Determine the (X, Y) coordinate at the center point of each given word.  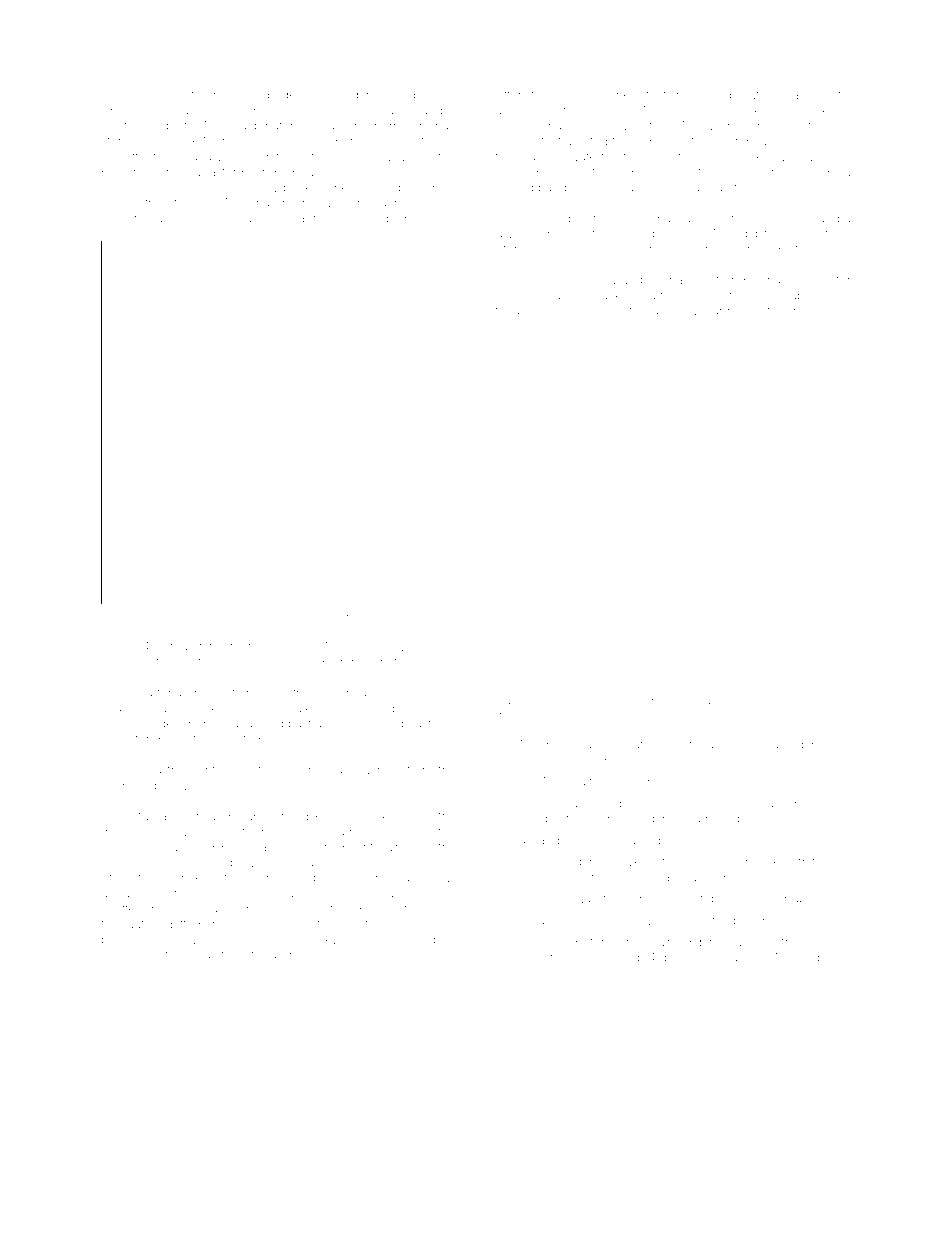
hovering (238, 96)
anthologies (696, 702)
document (129, 893)
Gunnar (701, 311)
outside (762, 95)
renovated (241, 218)
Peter (278, 616)
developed (131, 770)
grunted (515, 715)
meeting (812, 313)
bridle (533, 311)
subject (579, 96)
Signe (555, 943)
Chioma (220, 616)
